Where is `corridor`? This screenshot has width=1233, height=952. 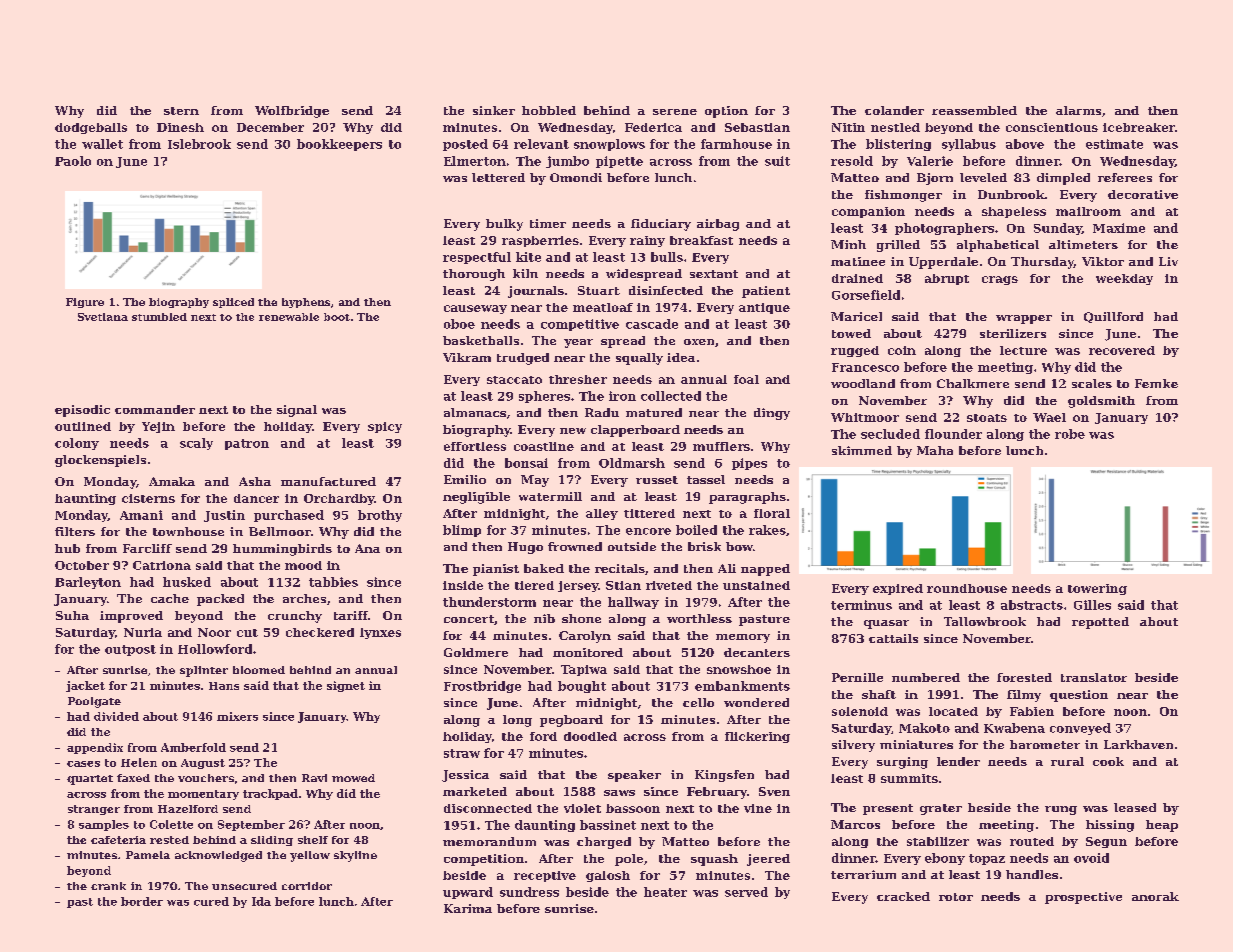 corridor is located at coordinates (307, 886).
